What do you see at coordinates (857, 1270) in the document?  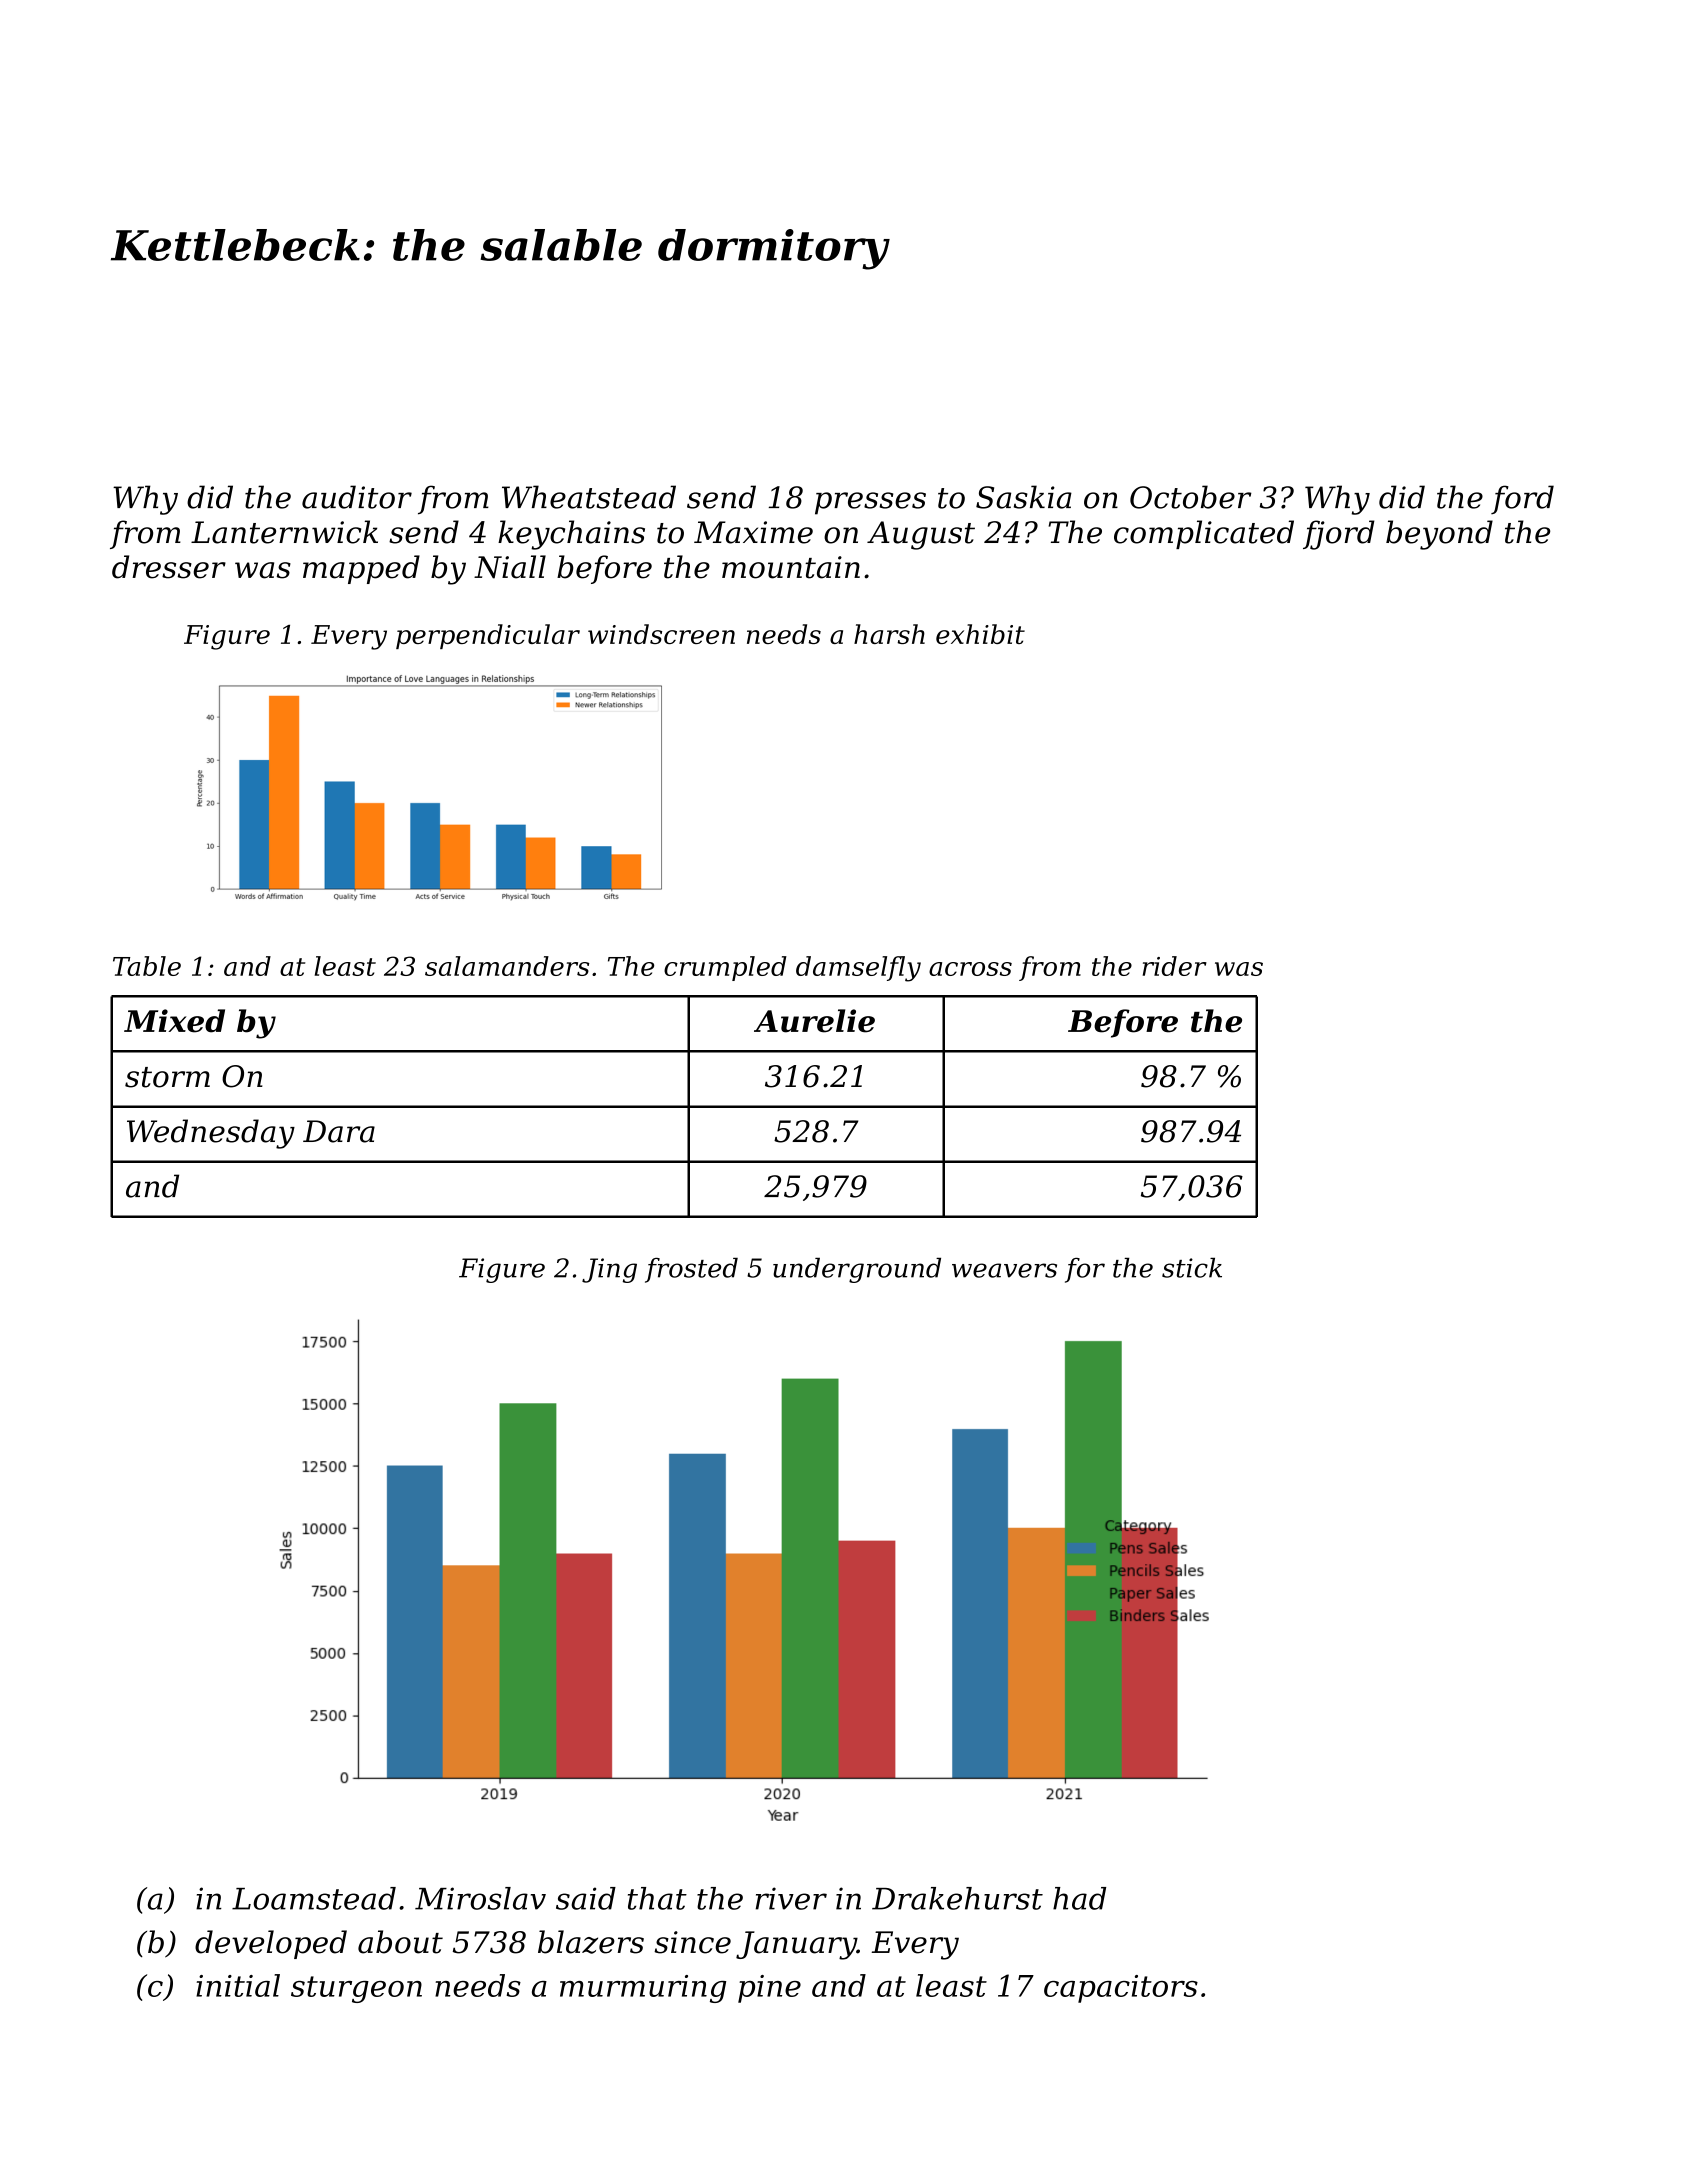 I see `underground` at bounding box center [857, 1270].
